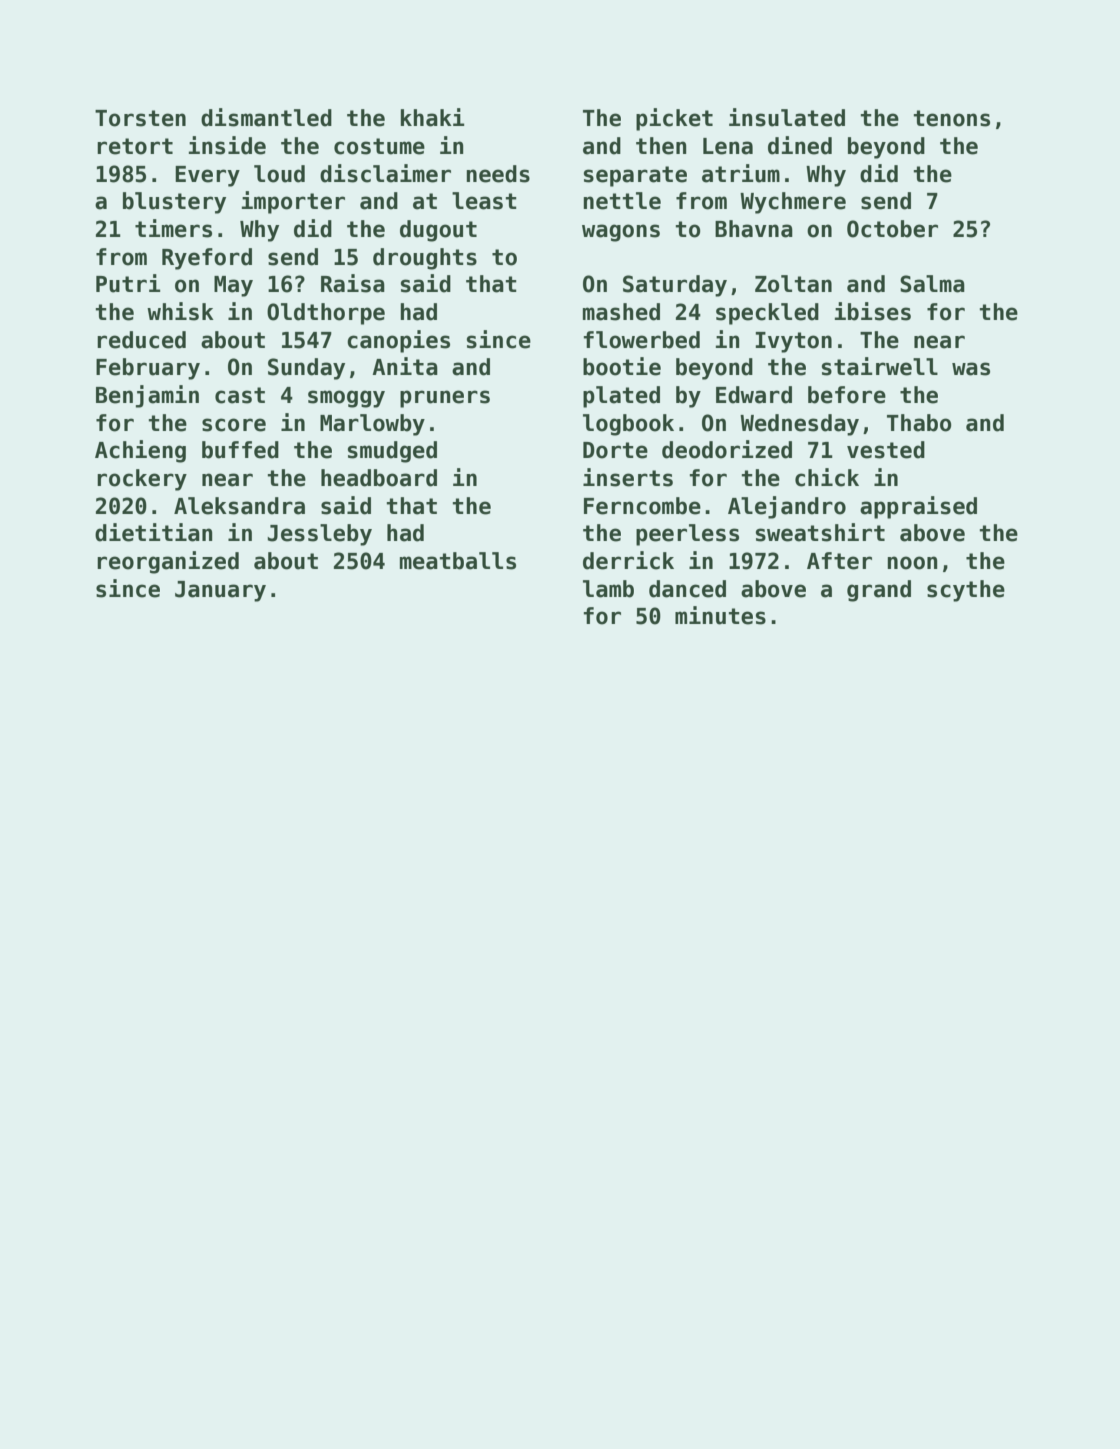 This document has height=1449, width=1120. I want to click on Bhavna, so click(754, 229).
